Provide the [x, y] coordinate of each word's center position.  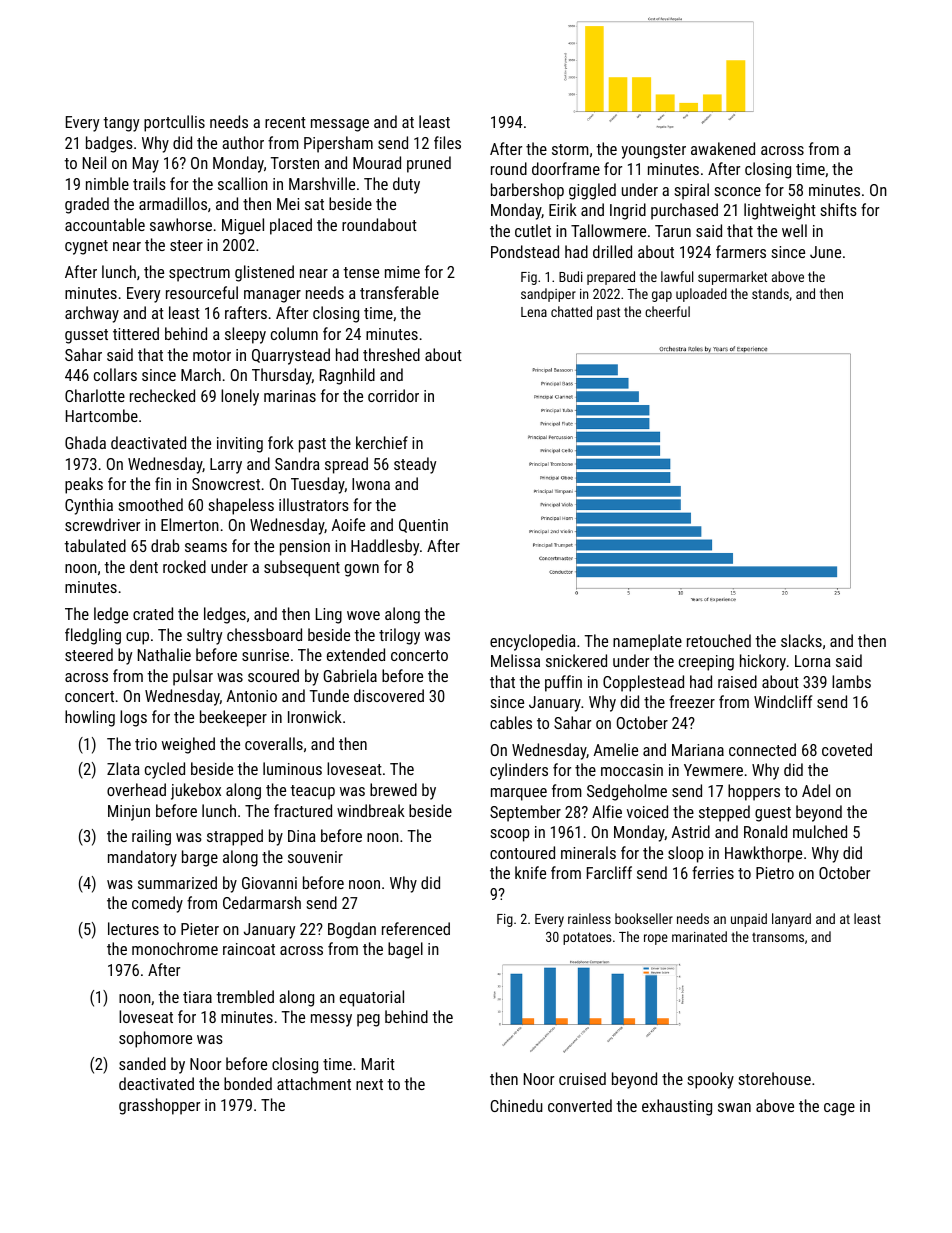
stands [770, 293]
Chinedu [517, 1105]
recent [285, 122]
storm [570, 149]
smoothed [150, 504]
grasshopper [159, 1106]
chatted [571, 311]
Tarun [673, 231]
